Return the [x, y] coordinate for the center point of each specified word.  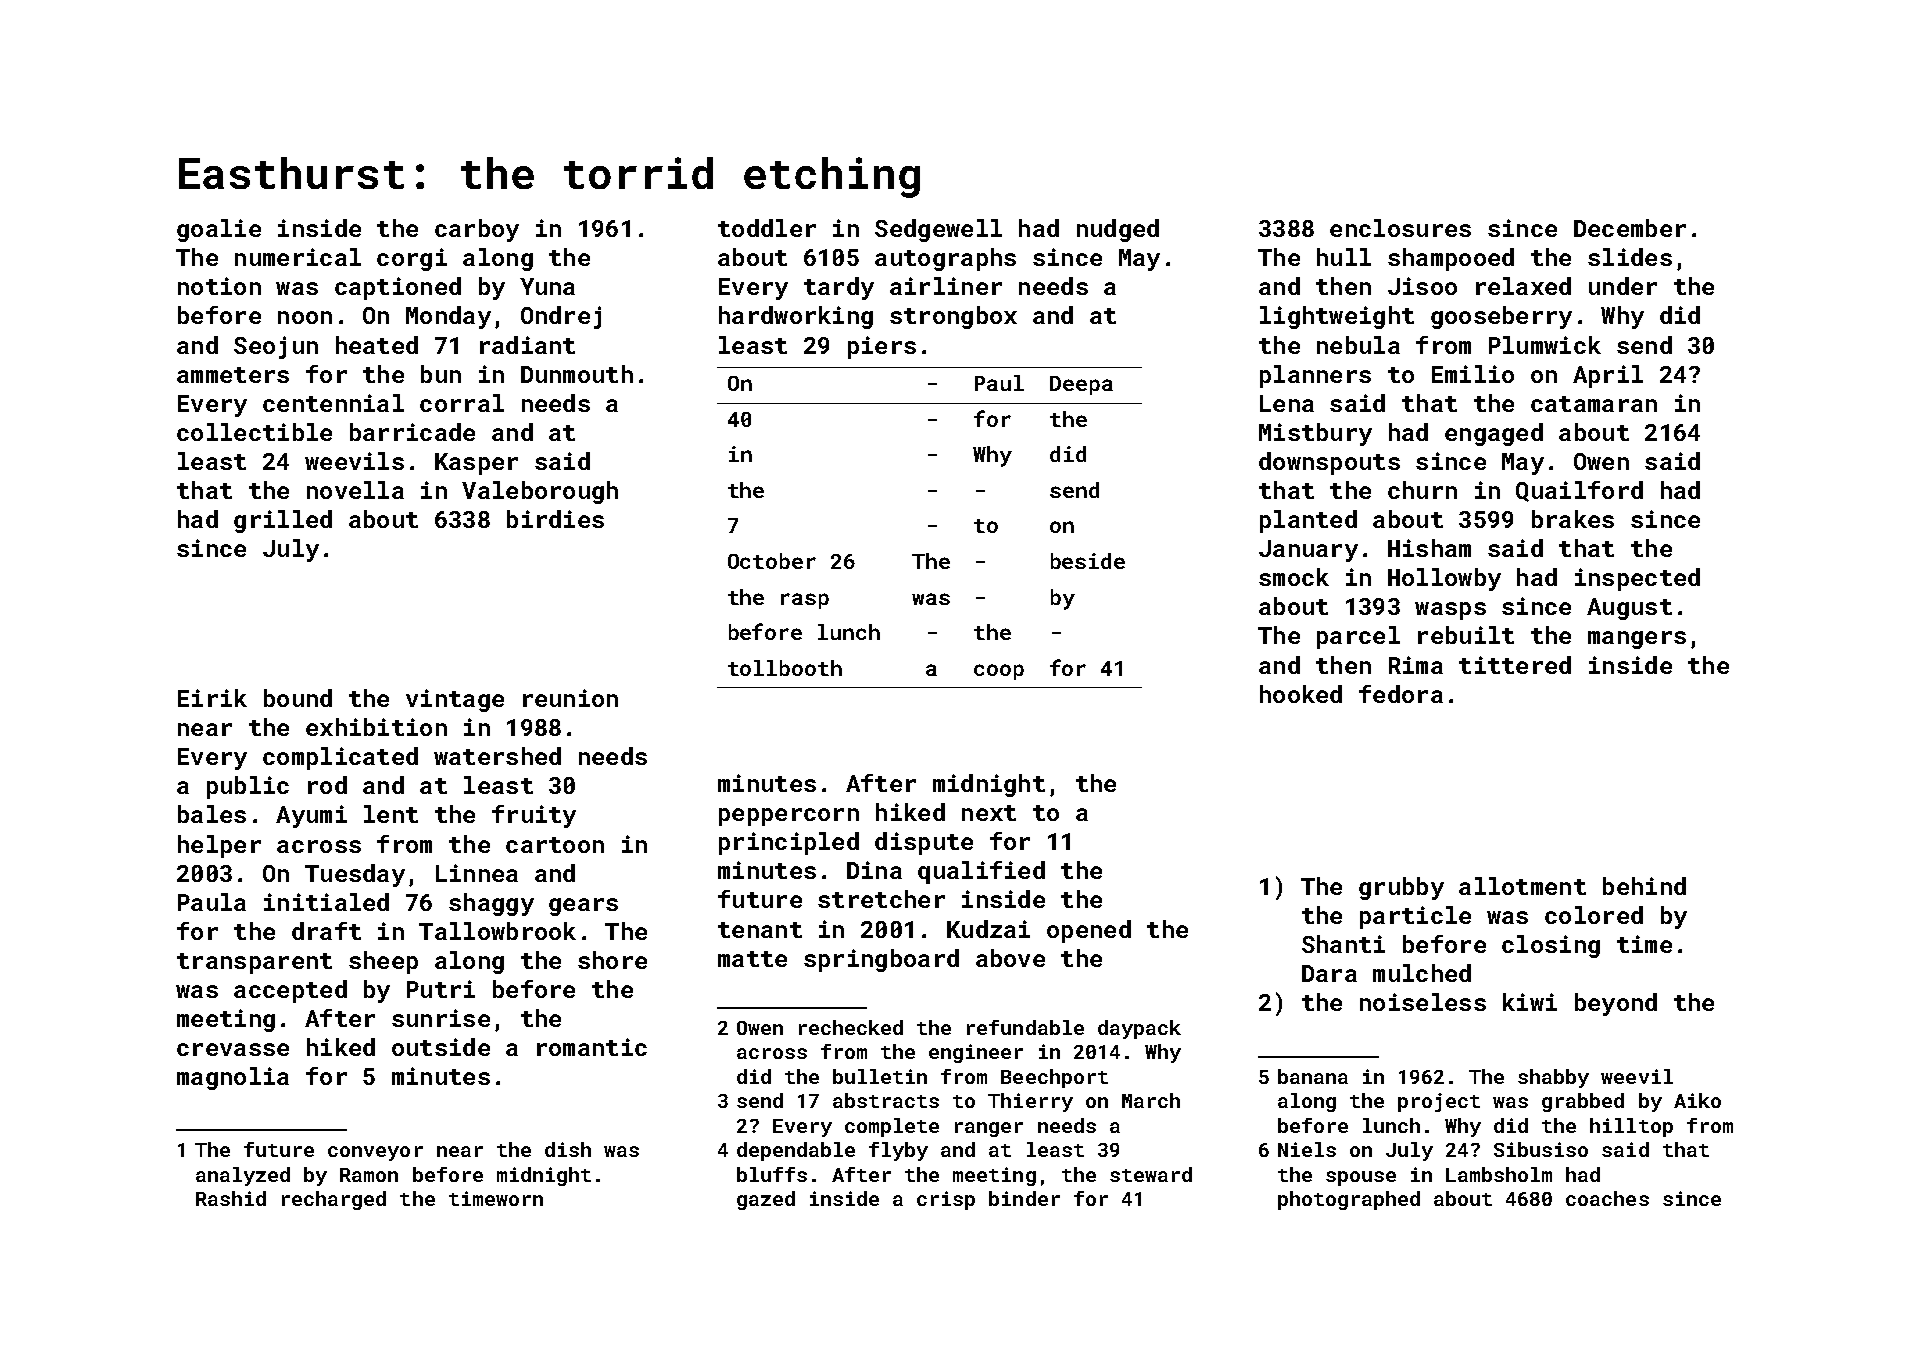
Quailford [1579, 491]
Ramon [369, 1175]
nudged [1118, 230]
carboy [477, 230]
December [1630, 228]
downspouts [1329, 463]
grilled [283, 521]
